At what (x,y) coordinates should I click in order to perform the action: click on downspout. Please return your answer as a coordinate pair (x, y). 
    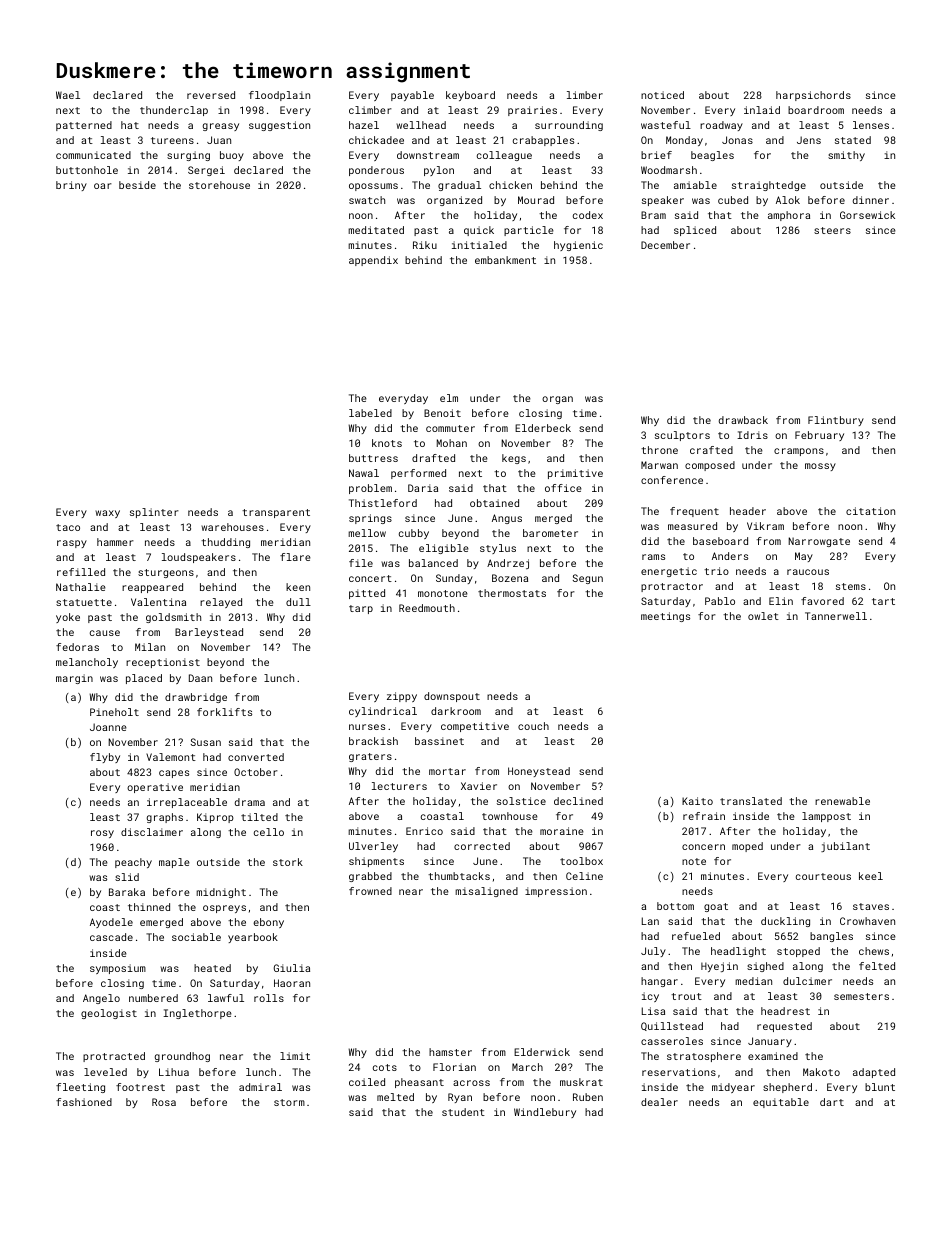
    Looking at the image, I should click on (452, 697).
